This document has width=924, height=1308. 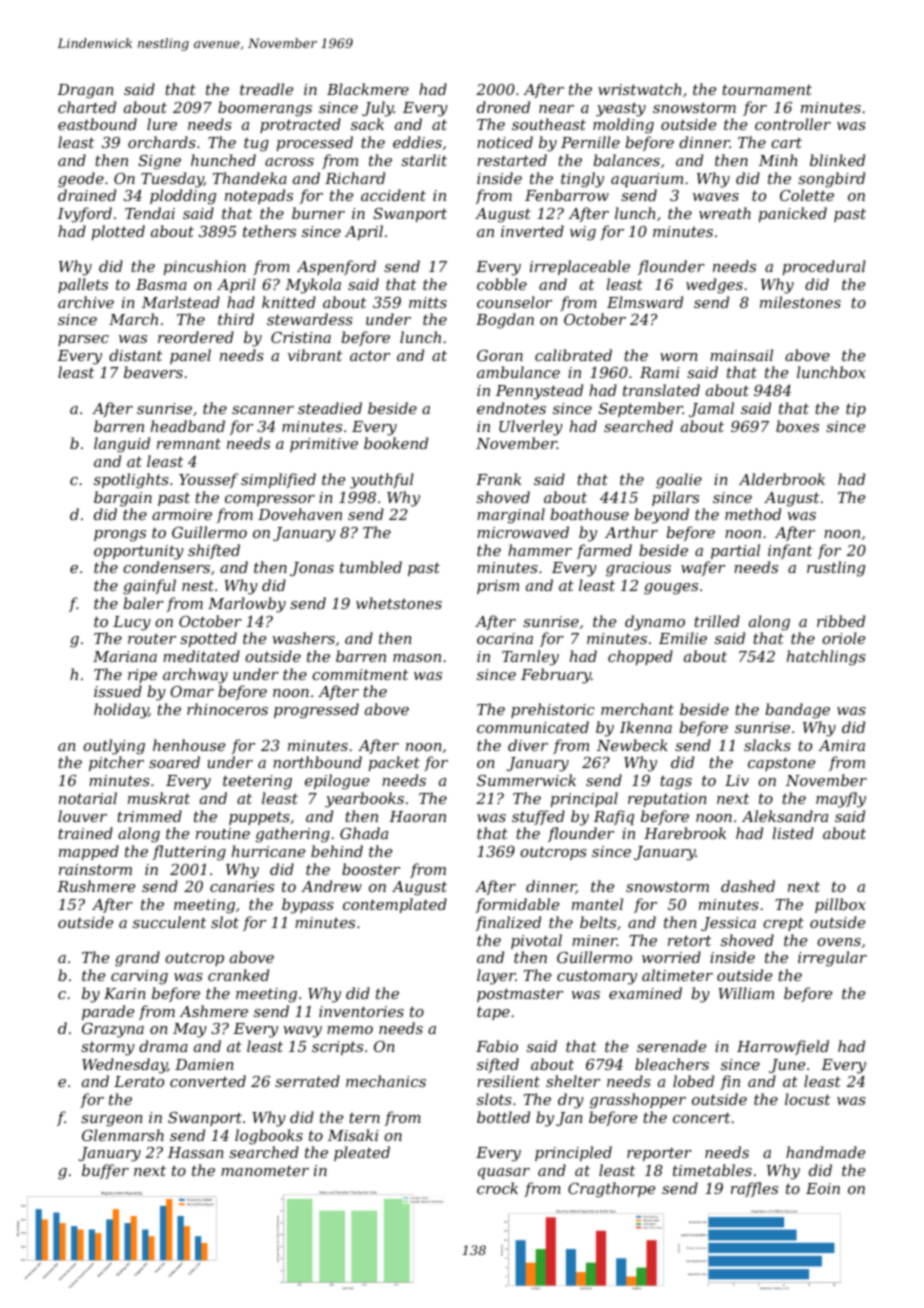 What do you see at coordinates (800, 302) in the document?
I see `milestones` at bounding box center [800, 302].
